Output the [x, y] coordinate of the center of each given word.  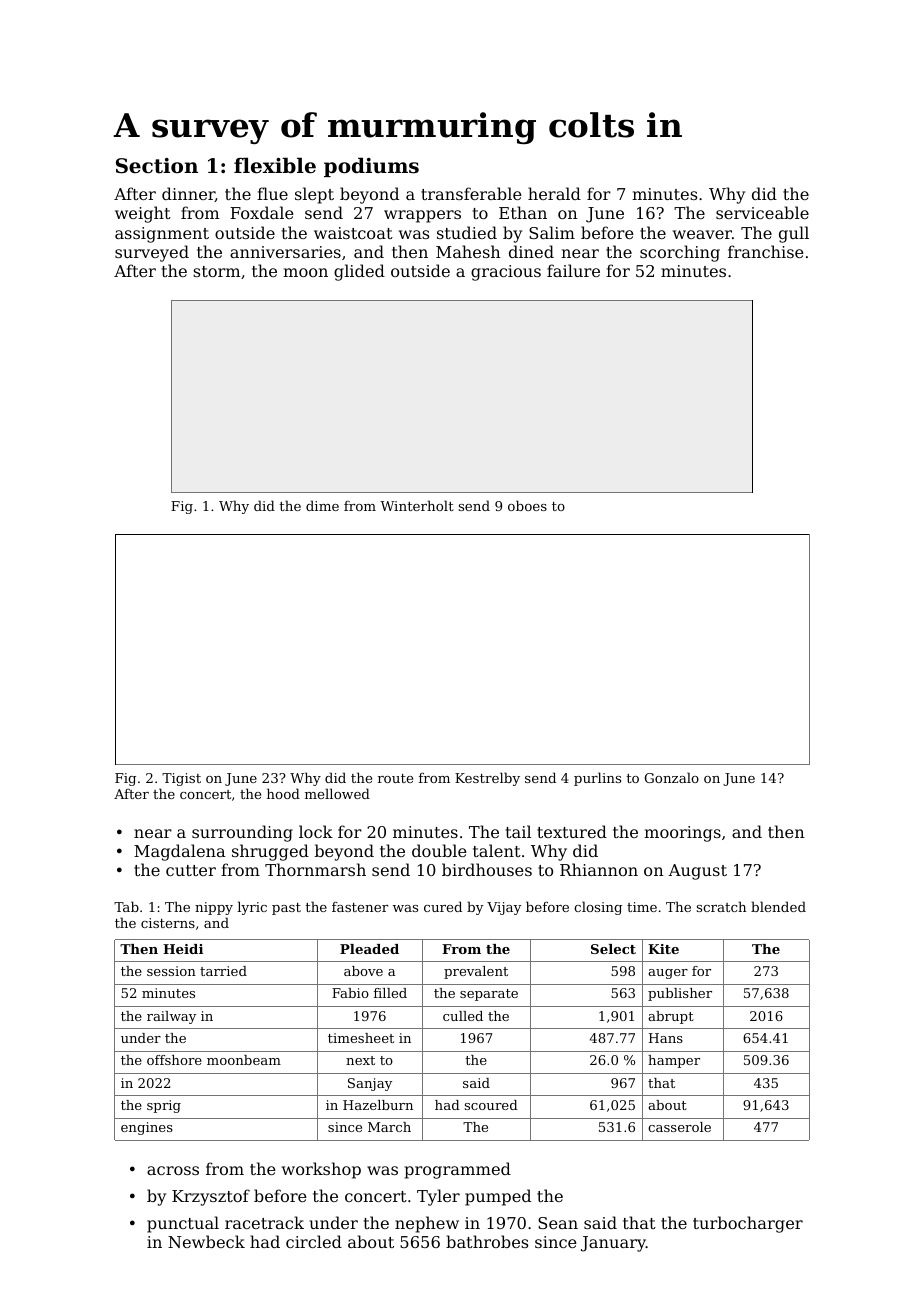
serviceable [762, 212]
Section [157, 166]
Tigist [181, 779]
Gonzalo [672, 777]
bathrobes [487, 1241]
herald [554, 193]
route [395, 778]
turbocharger [748, 1224]
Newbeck [206, 1241]
